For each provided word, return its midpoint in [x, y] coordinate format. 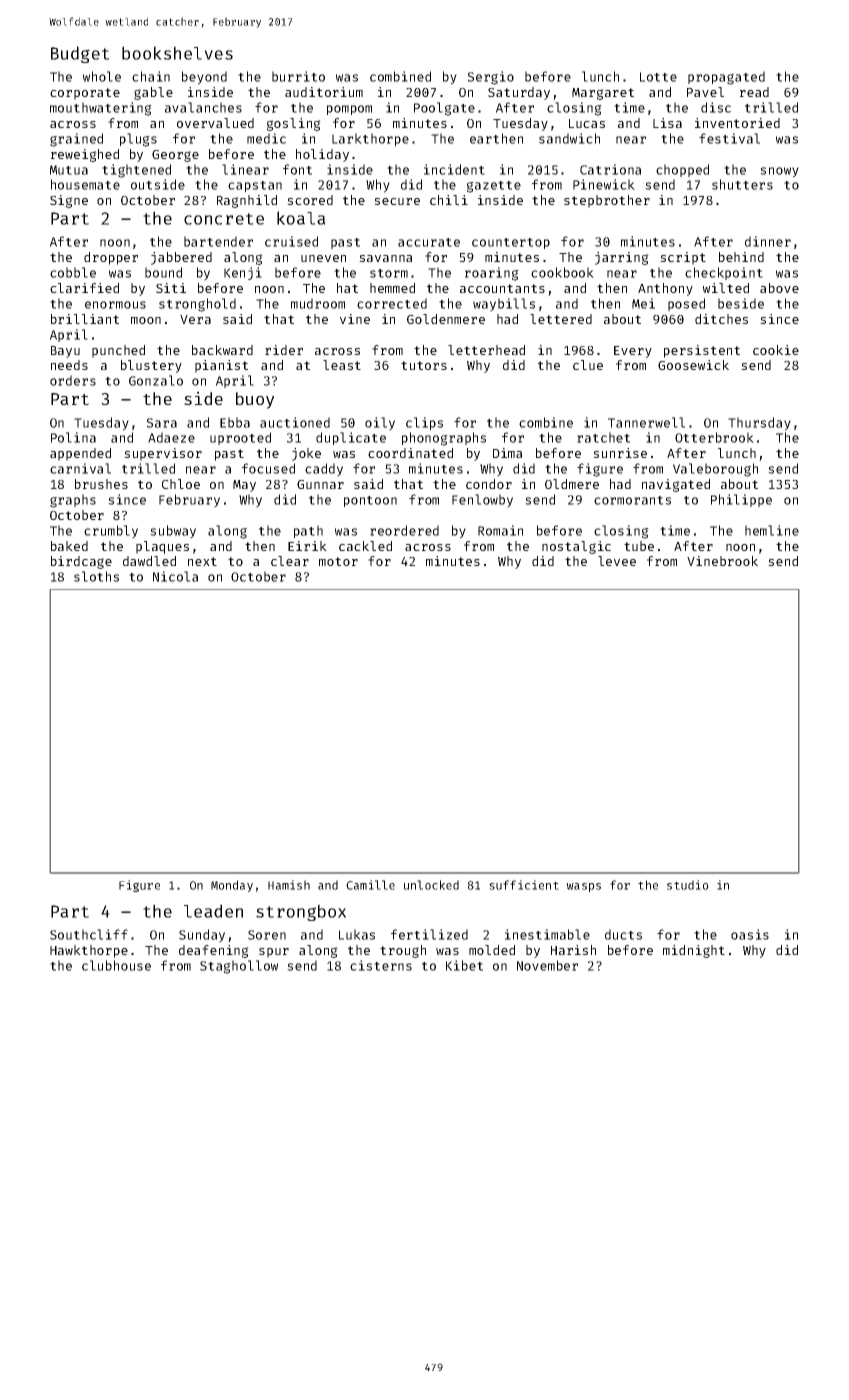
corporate [85, 94]
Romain [500, 530]
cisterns [381, 965]
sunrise [620, 453]
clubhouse [116, 965]
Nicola [175, 576]
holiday [322, 155]
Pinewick [604, 184]
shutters [742, 184]
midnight [694, 951]
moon [146, 320]
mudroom [318, 303]
